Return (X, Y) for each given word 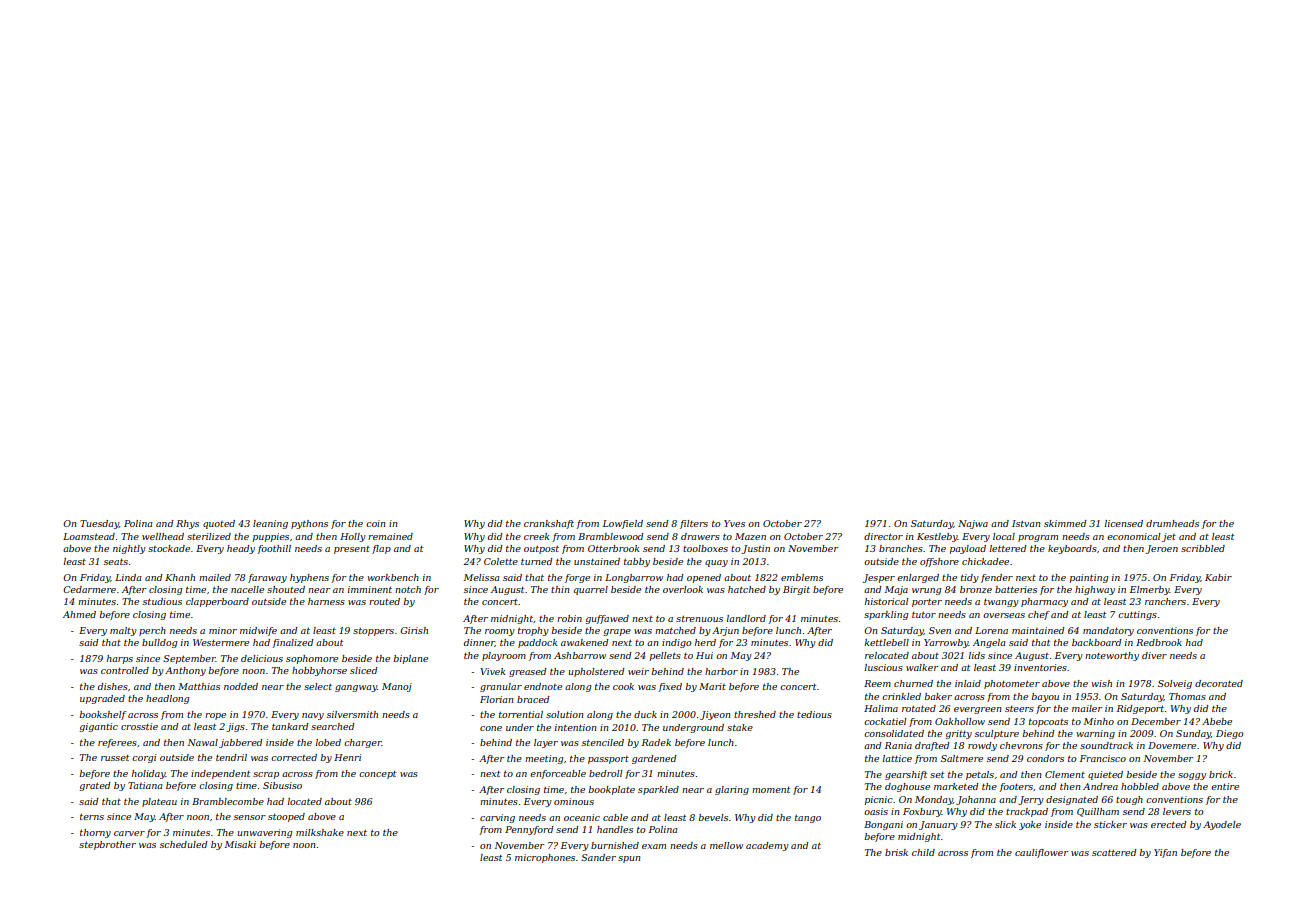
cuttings (1137, 615)
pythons (309, 524)
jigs (235, 727)
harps (120, 659)
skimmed (1065, 523)
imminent (370, 589)
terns (92, 817)
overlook (683, 589)
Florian (497, 699)
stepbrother (107, 845)
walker (922, 667)
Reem (877, 683)
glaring (732, 790)
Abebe (1217, 721)
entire (1225, 786)
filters (694, 524)
